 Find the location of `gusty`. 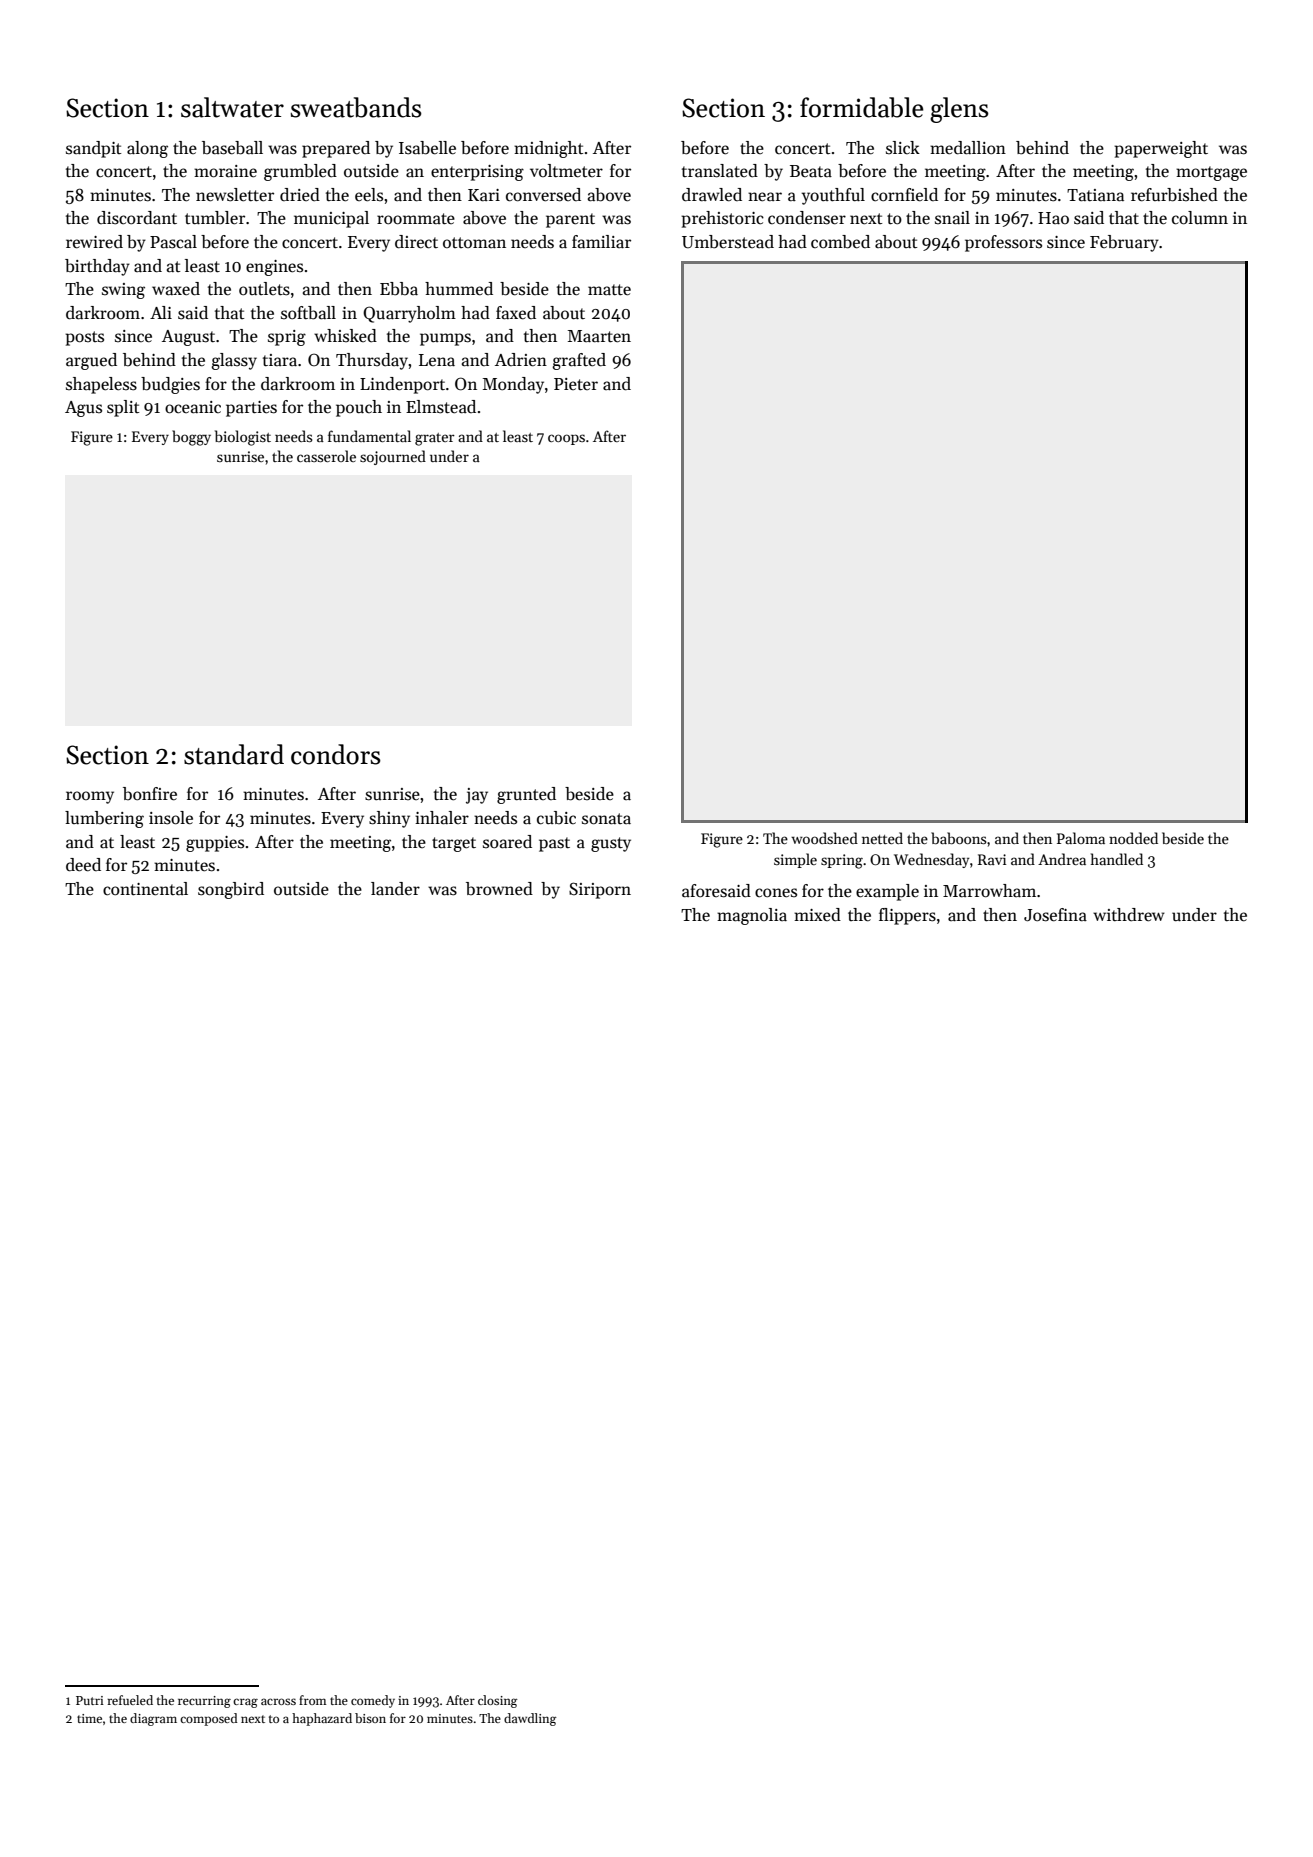

gusty is located at coordinates (611, 844).
